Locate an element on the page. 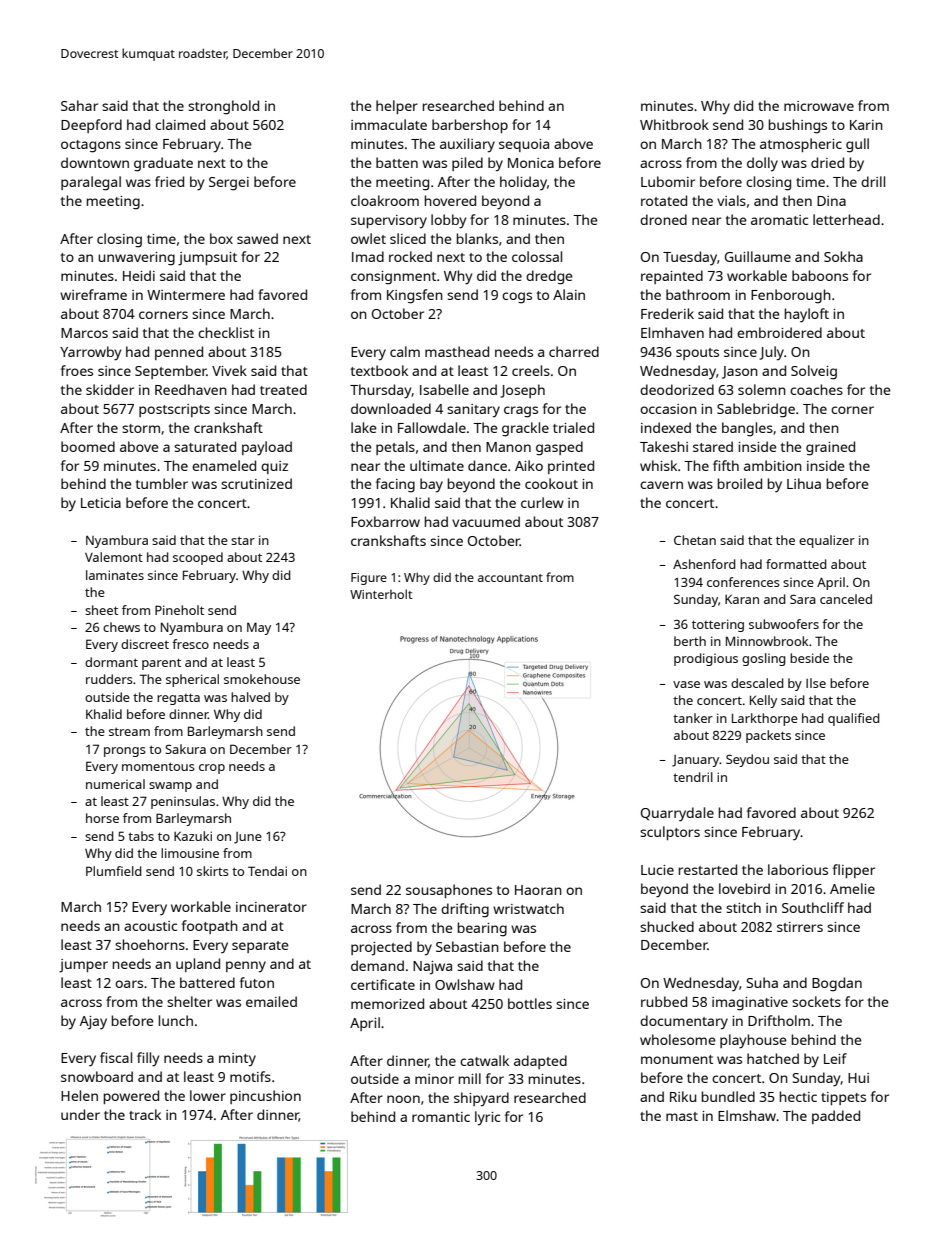 The height and width of the document is (1233, 952). Haoran is located at coordinates (538, 890).
